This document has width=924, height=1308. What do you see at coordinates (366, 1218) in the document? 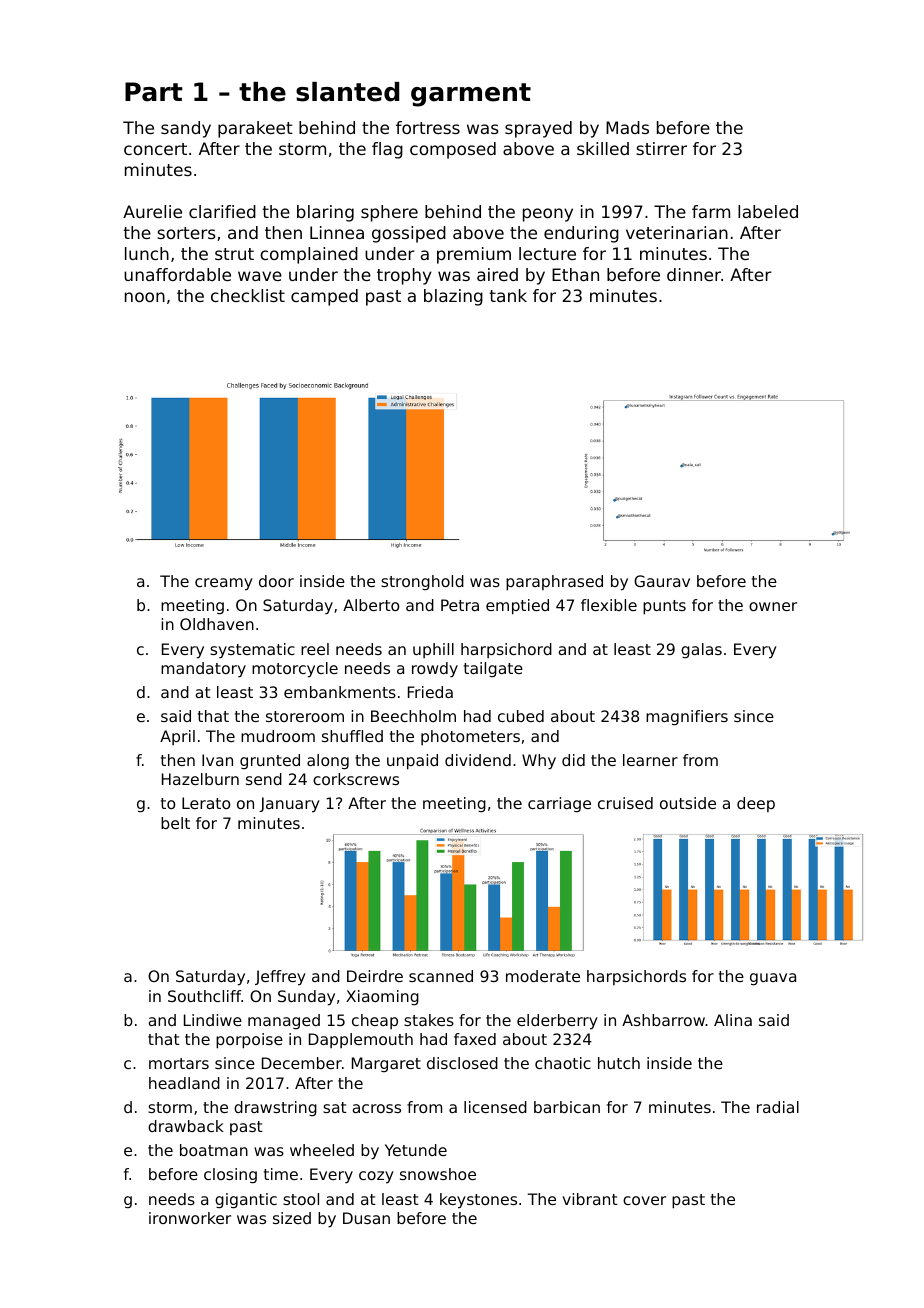
I see `Dusan` at bounding box center [366, 1218].
